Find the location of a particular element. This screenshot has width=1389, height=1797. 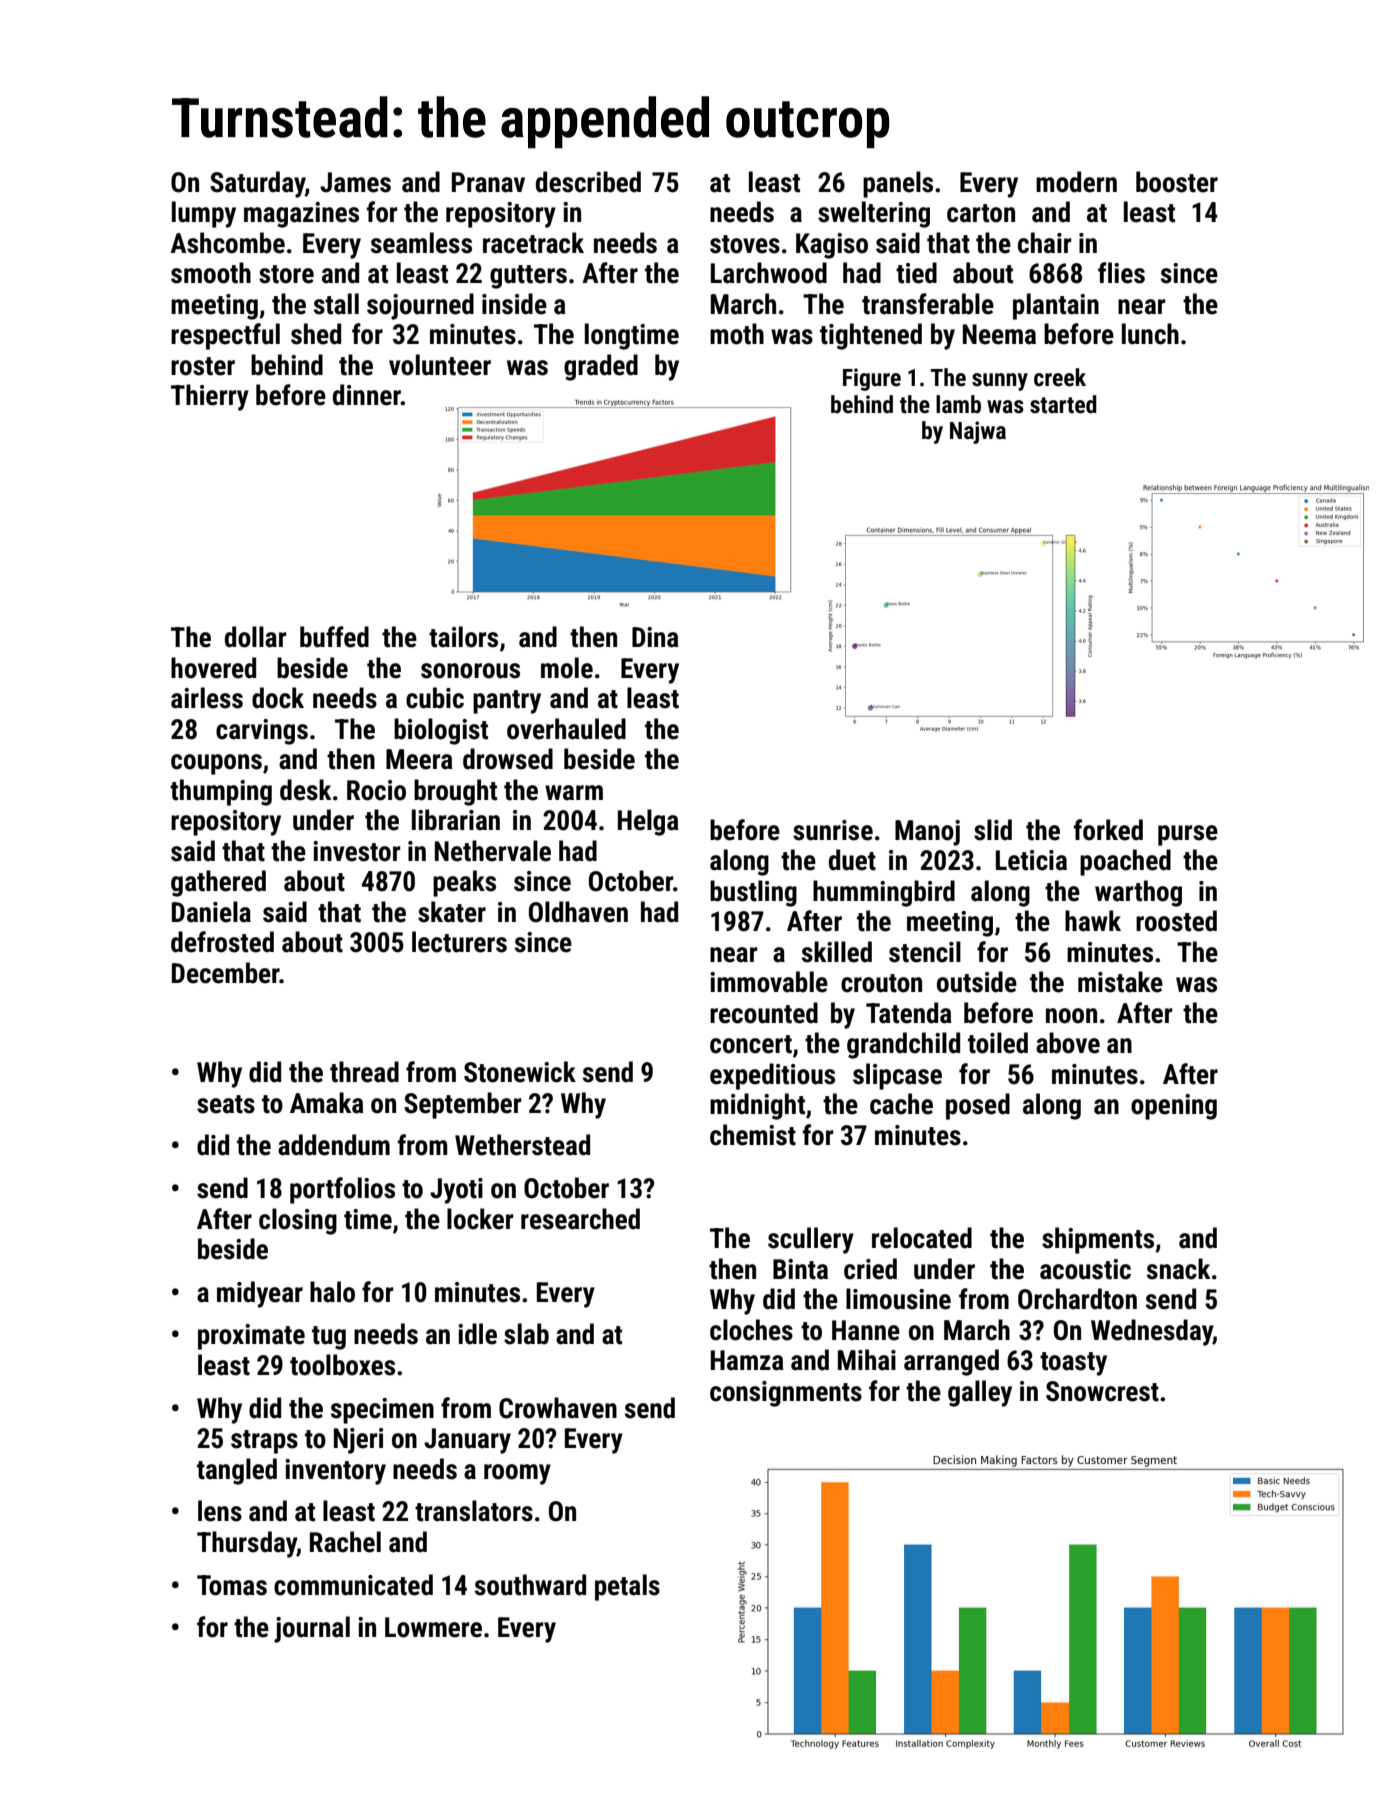

Najwa is located at coordinates (978, 432).
